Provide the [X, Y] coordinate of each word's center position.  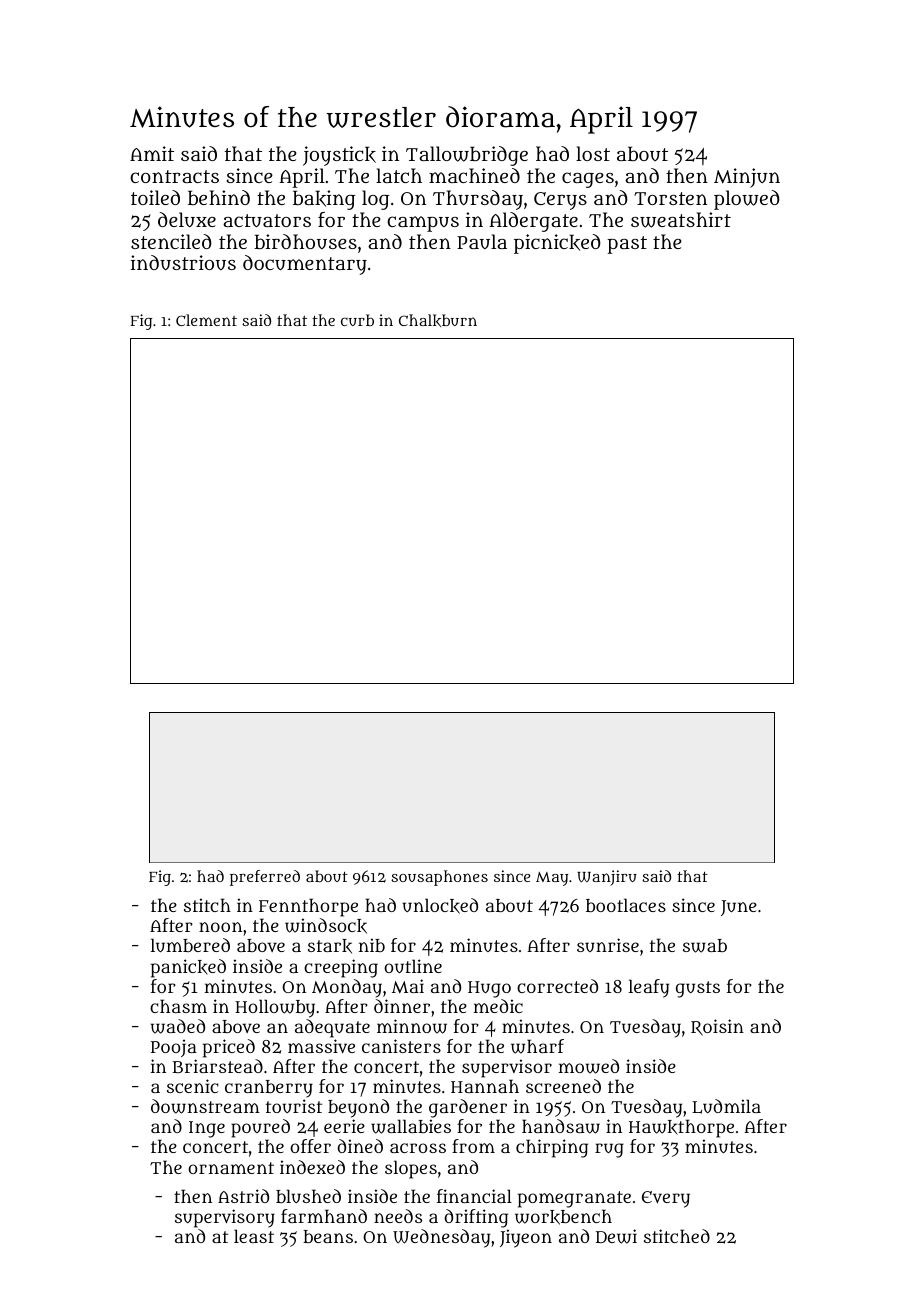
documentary [305, 265]
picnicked [557, 244]
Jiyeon [526, 1238]
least [254, 1236]
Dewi [616, 1236]
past [627, 245]
